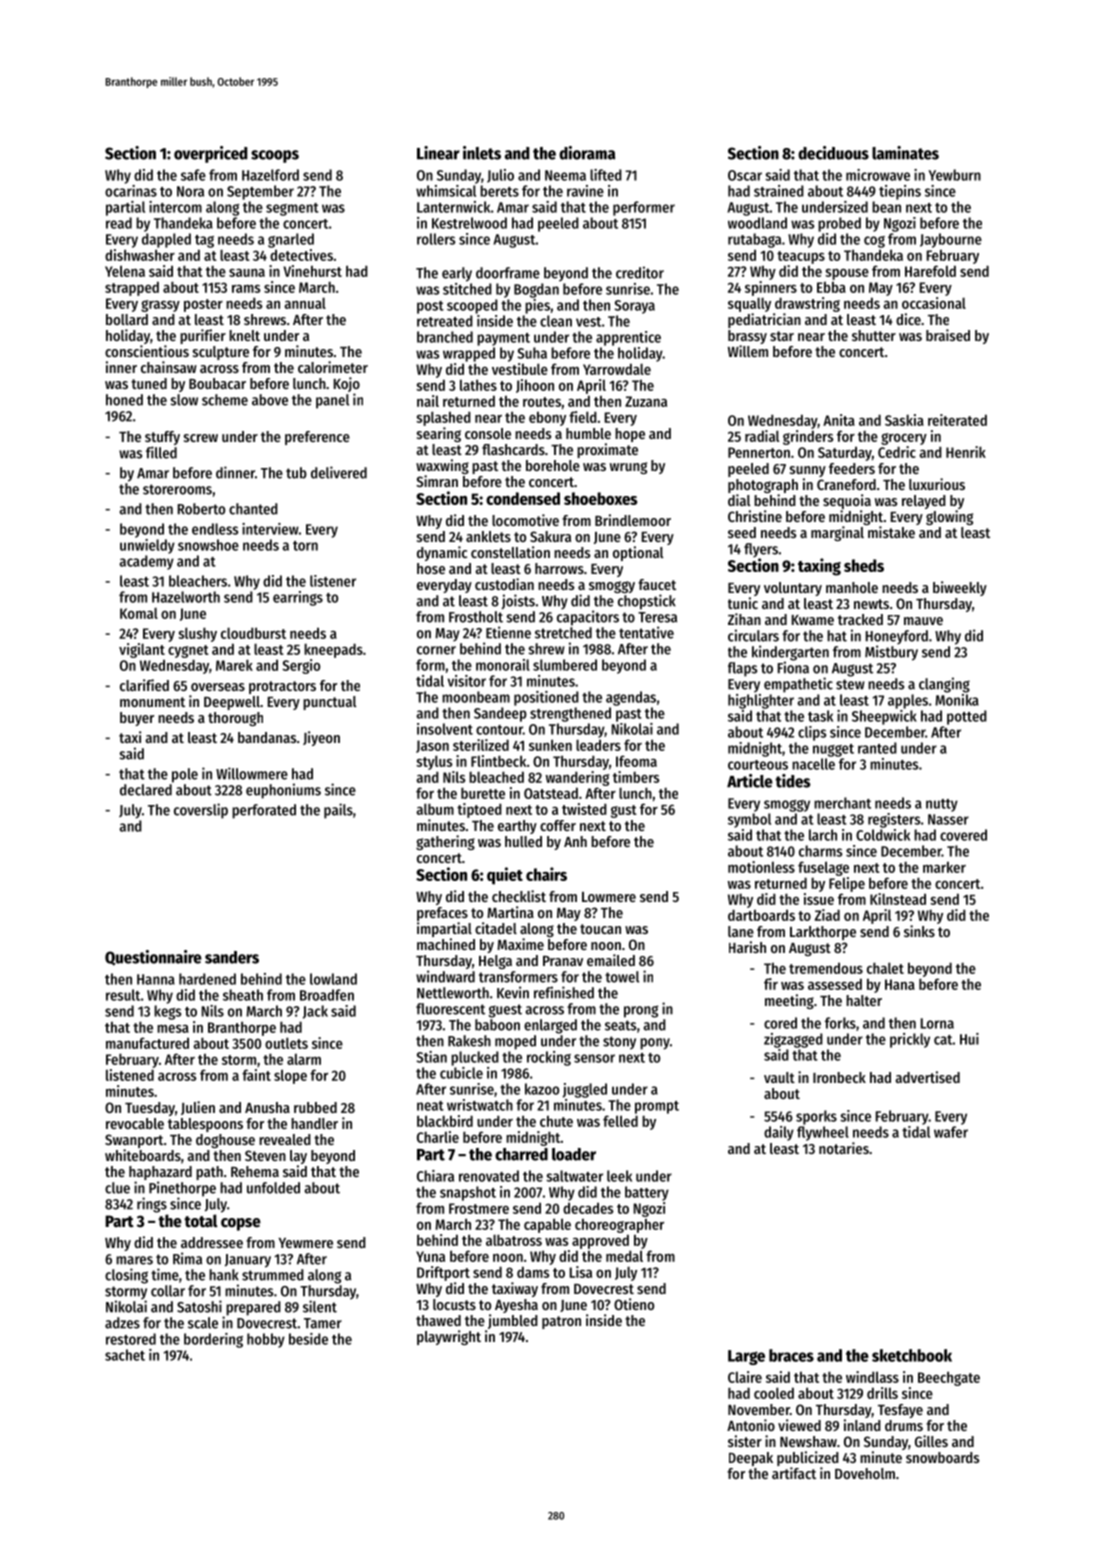 This image has height=1550, width=1096. I want to click on above, so click(270, 400).
